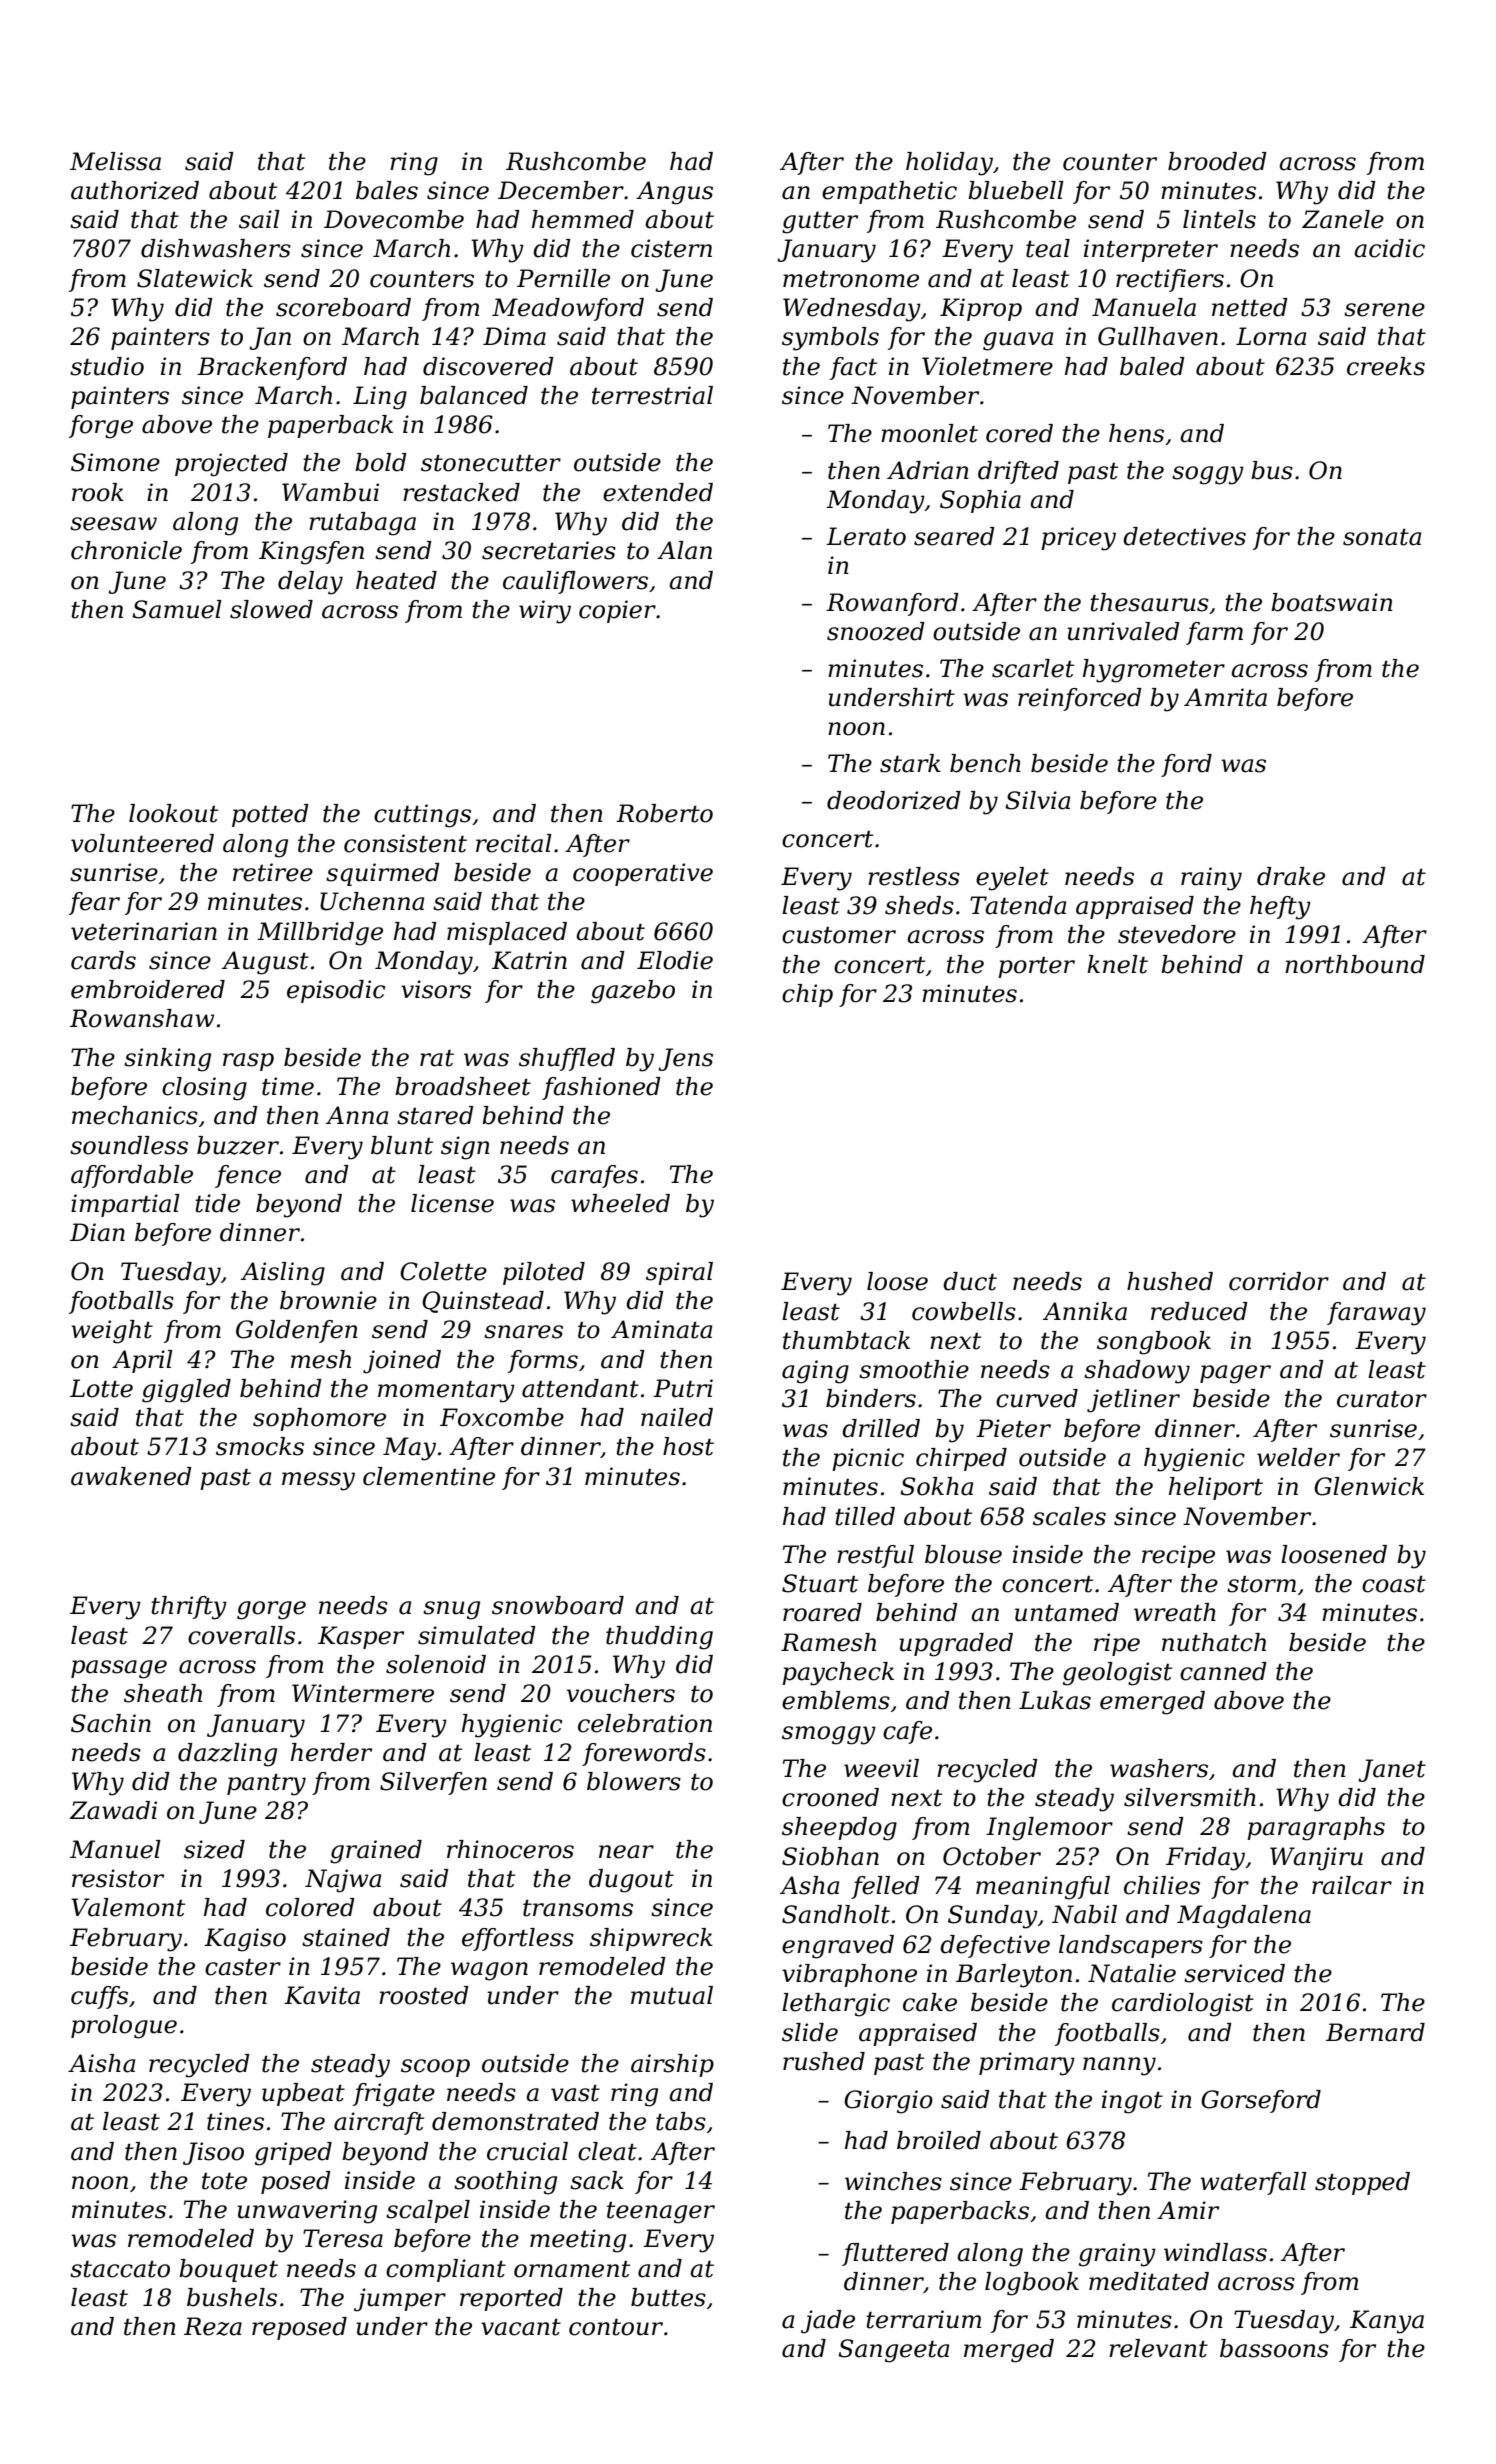  Describe the element at coordinates (658, 492) in the page. I see `extended` at that location.
